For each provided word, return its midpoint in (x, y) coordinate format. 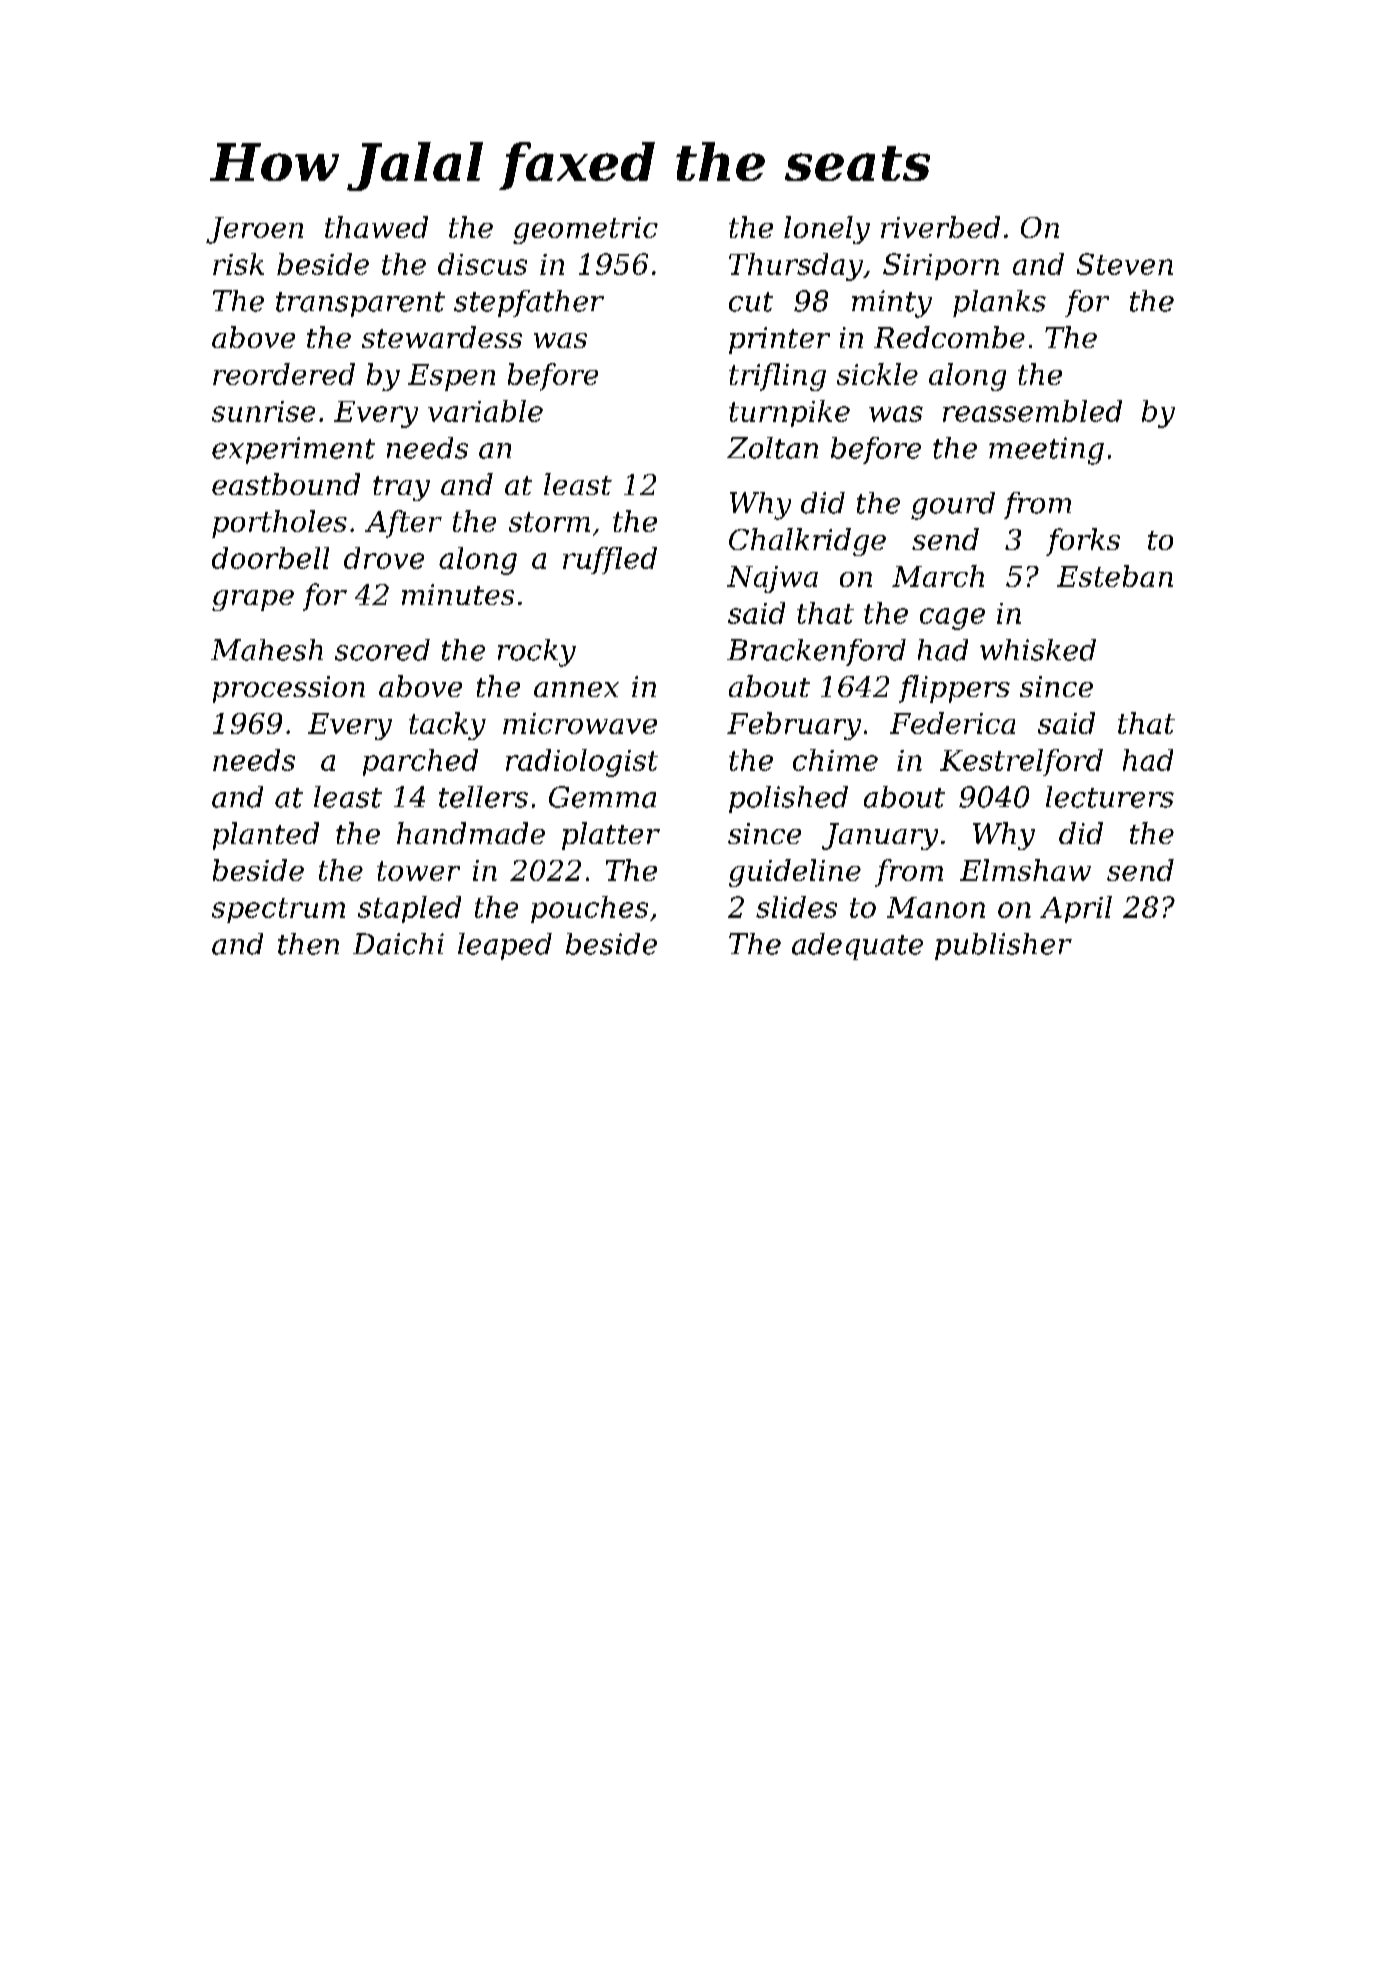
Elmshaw (1025, 870)
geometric (585, 230)
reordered (284, 374)
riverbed (940, 227)
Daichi (398, 944)
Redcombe (949, 337)
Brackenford (816, 652)
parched (420, 762)
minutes (458, 594)
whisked (1038, 650)
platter (611, 836)
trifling (777, 377)
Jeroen (254, 230)
